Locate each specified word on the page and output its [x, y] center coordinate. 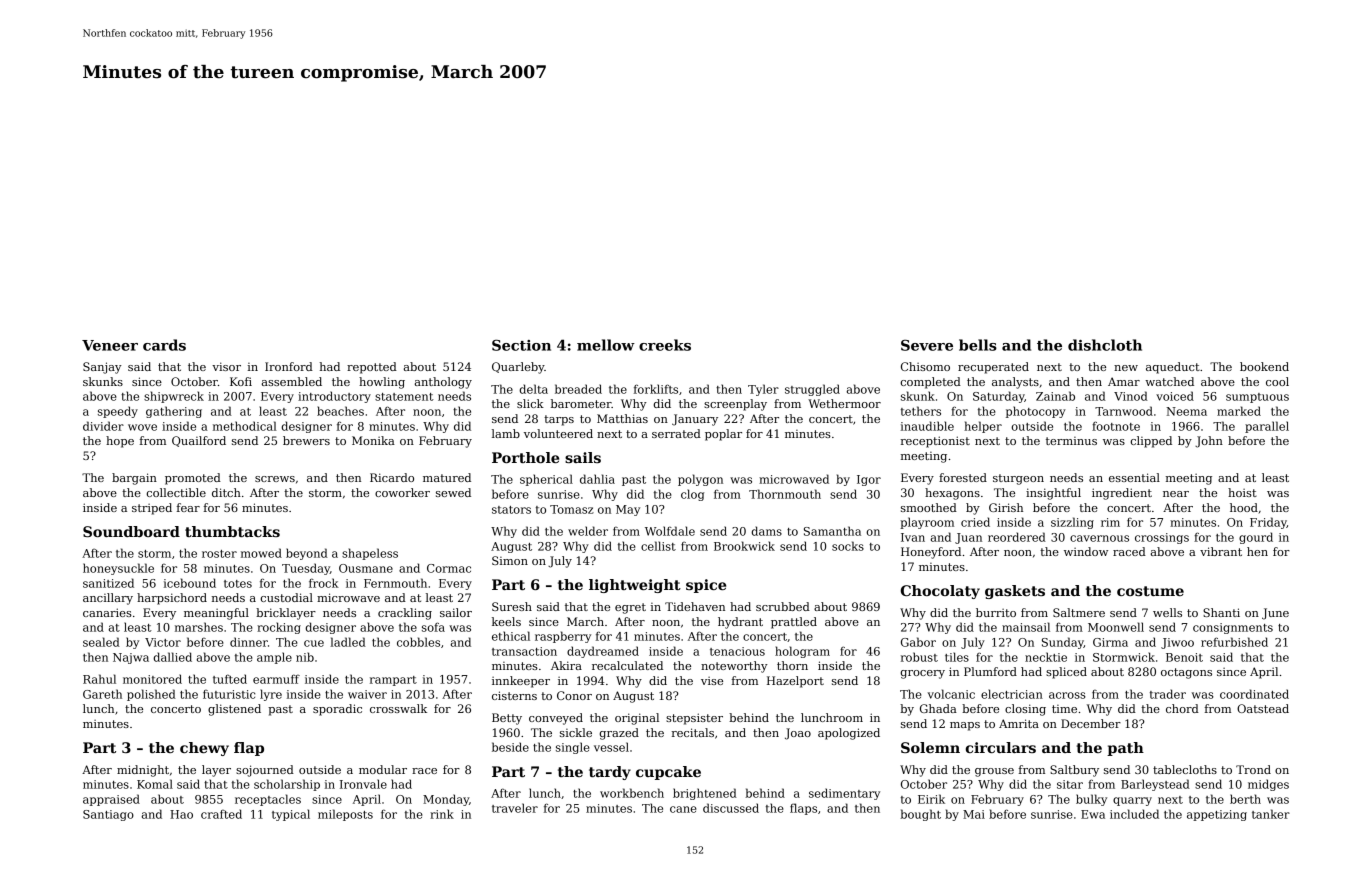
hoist [1242, 492]
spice [706, 586]
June [1275, 614]
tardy [610, 773]
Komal [155, 784]
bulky [1091, 800]
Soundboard [131, 531]
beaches [340, 411]
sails [583, 457]
